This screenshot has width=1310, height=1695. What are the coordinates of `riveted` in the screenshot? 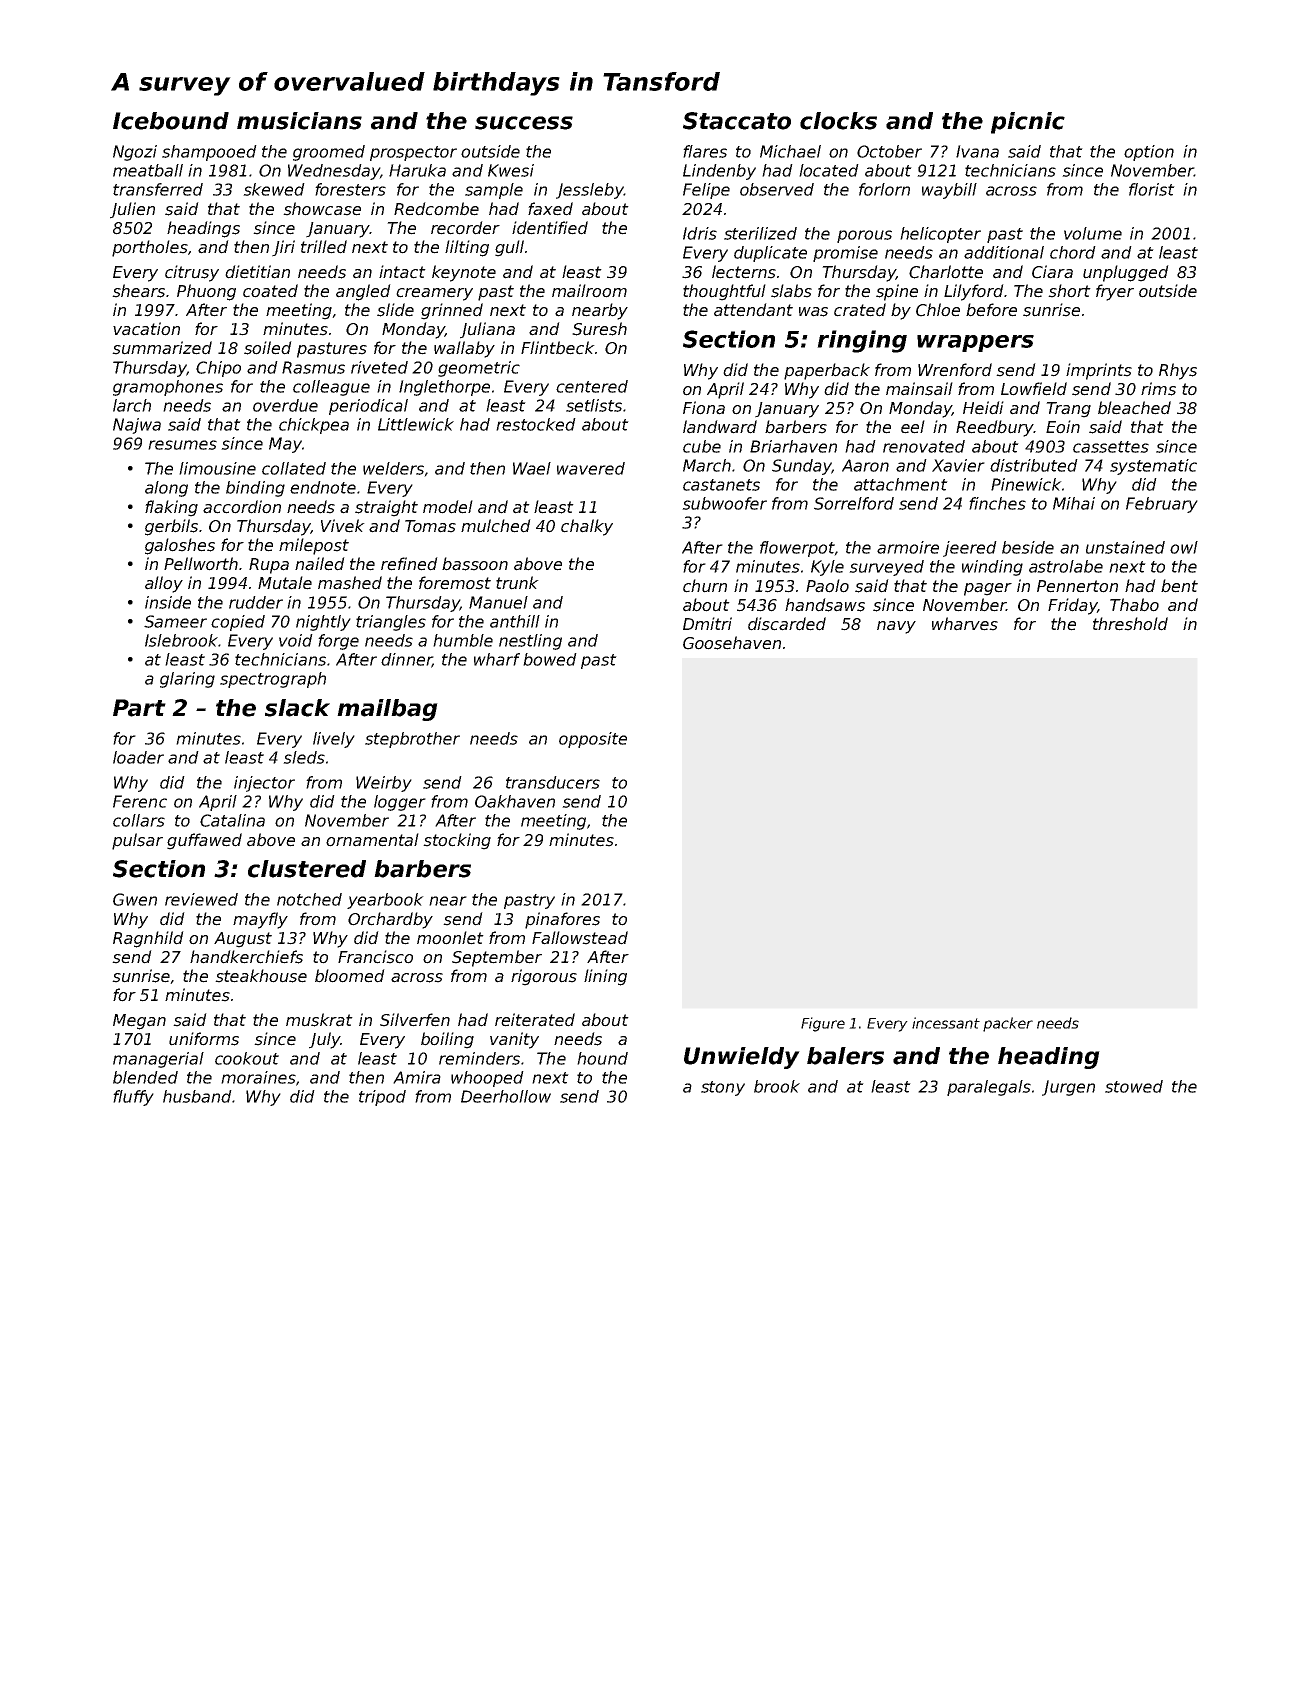 It's located at (379, 367).
